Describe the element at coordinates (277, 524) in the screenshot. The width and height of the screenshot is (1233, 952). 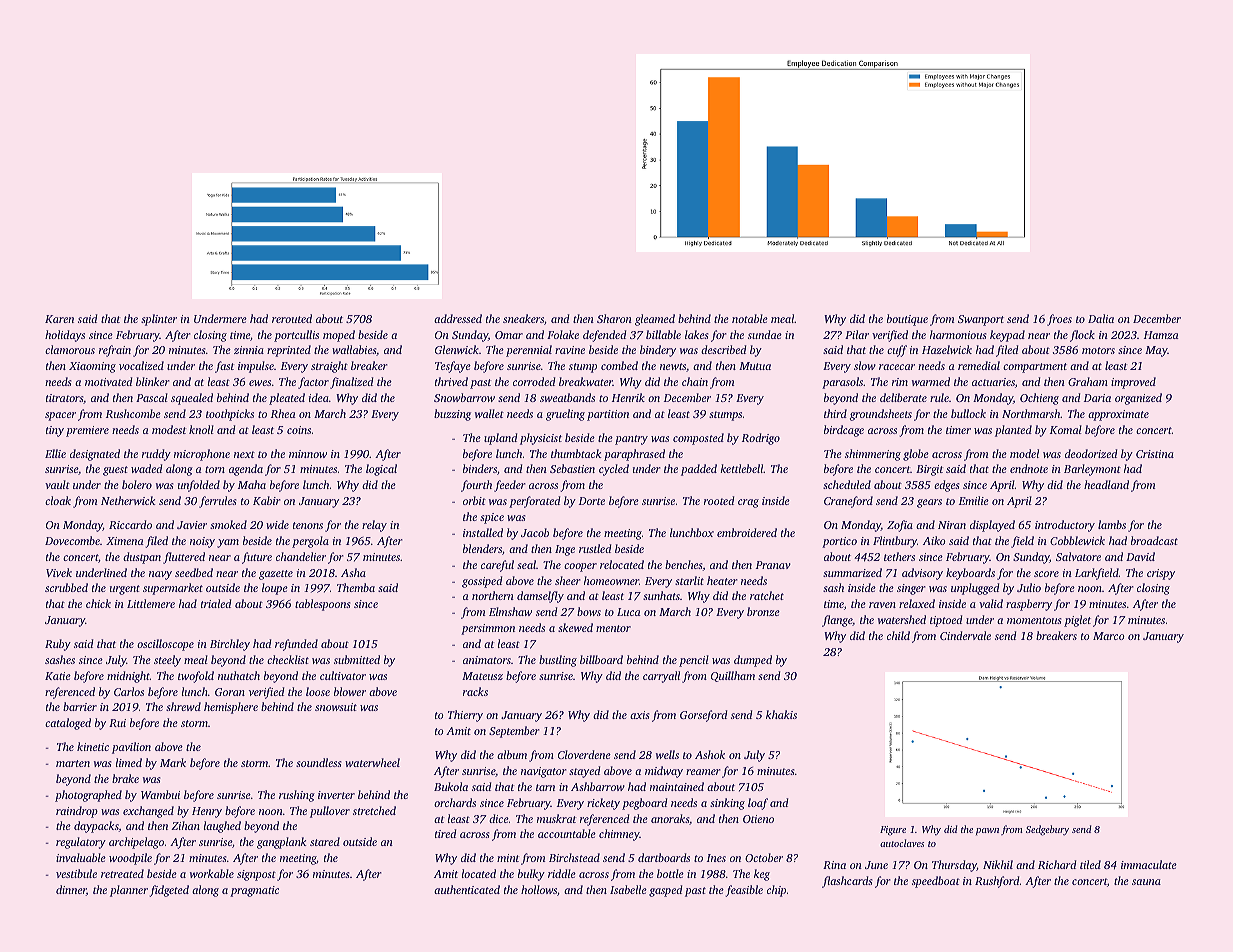
I see `wide` at that location.
